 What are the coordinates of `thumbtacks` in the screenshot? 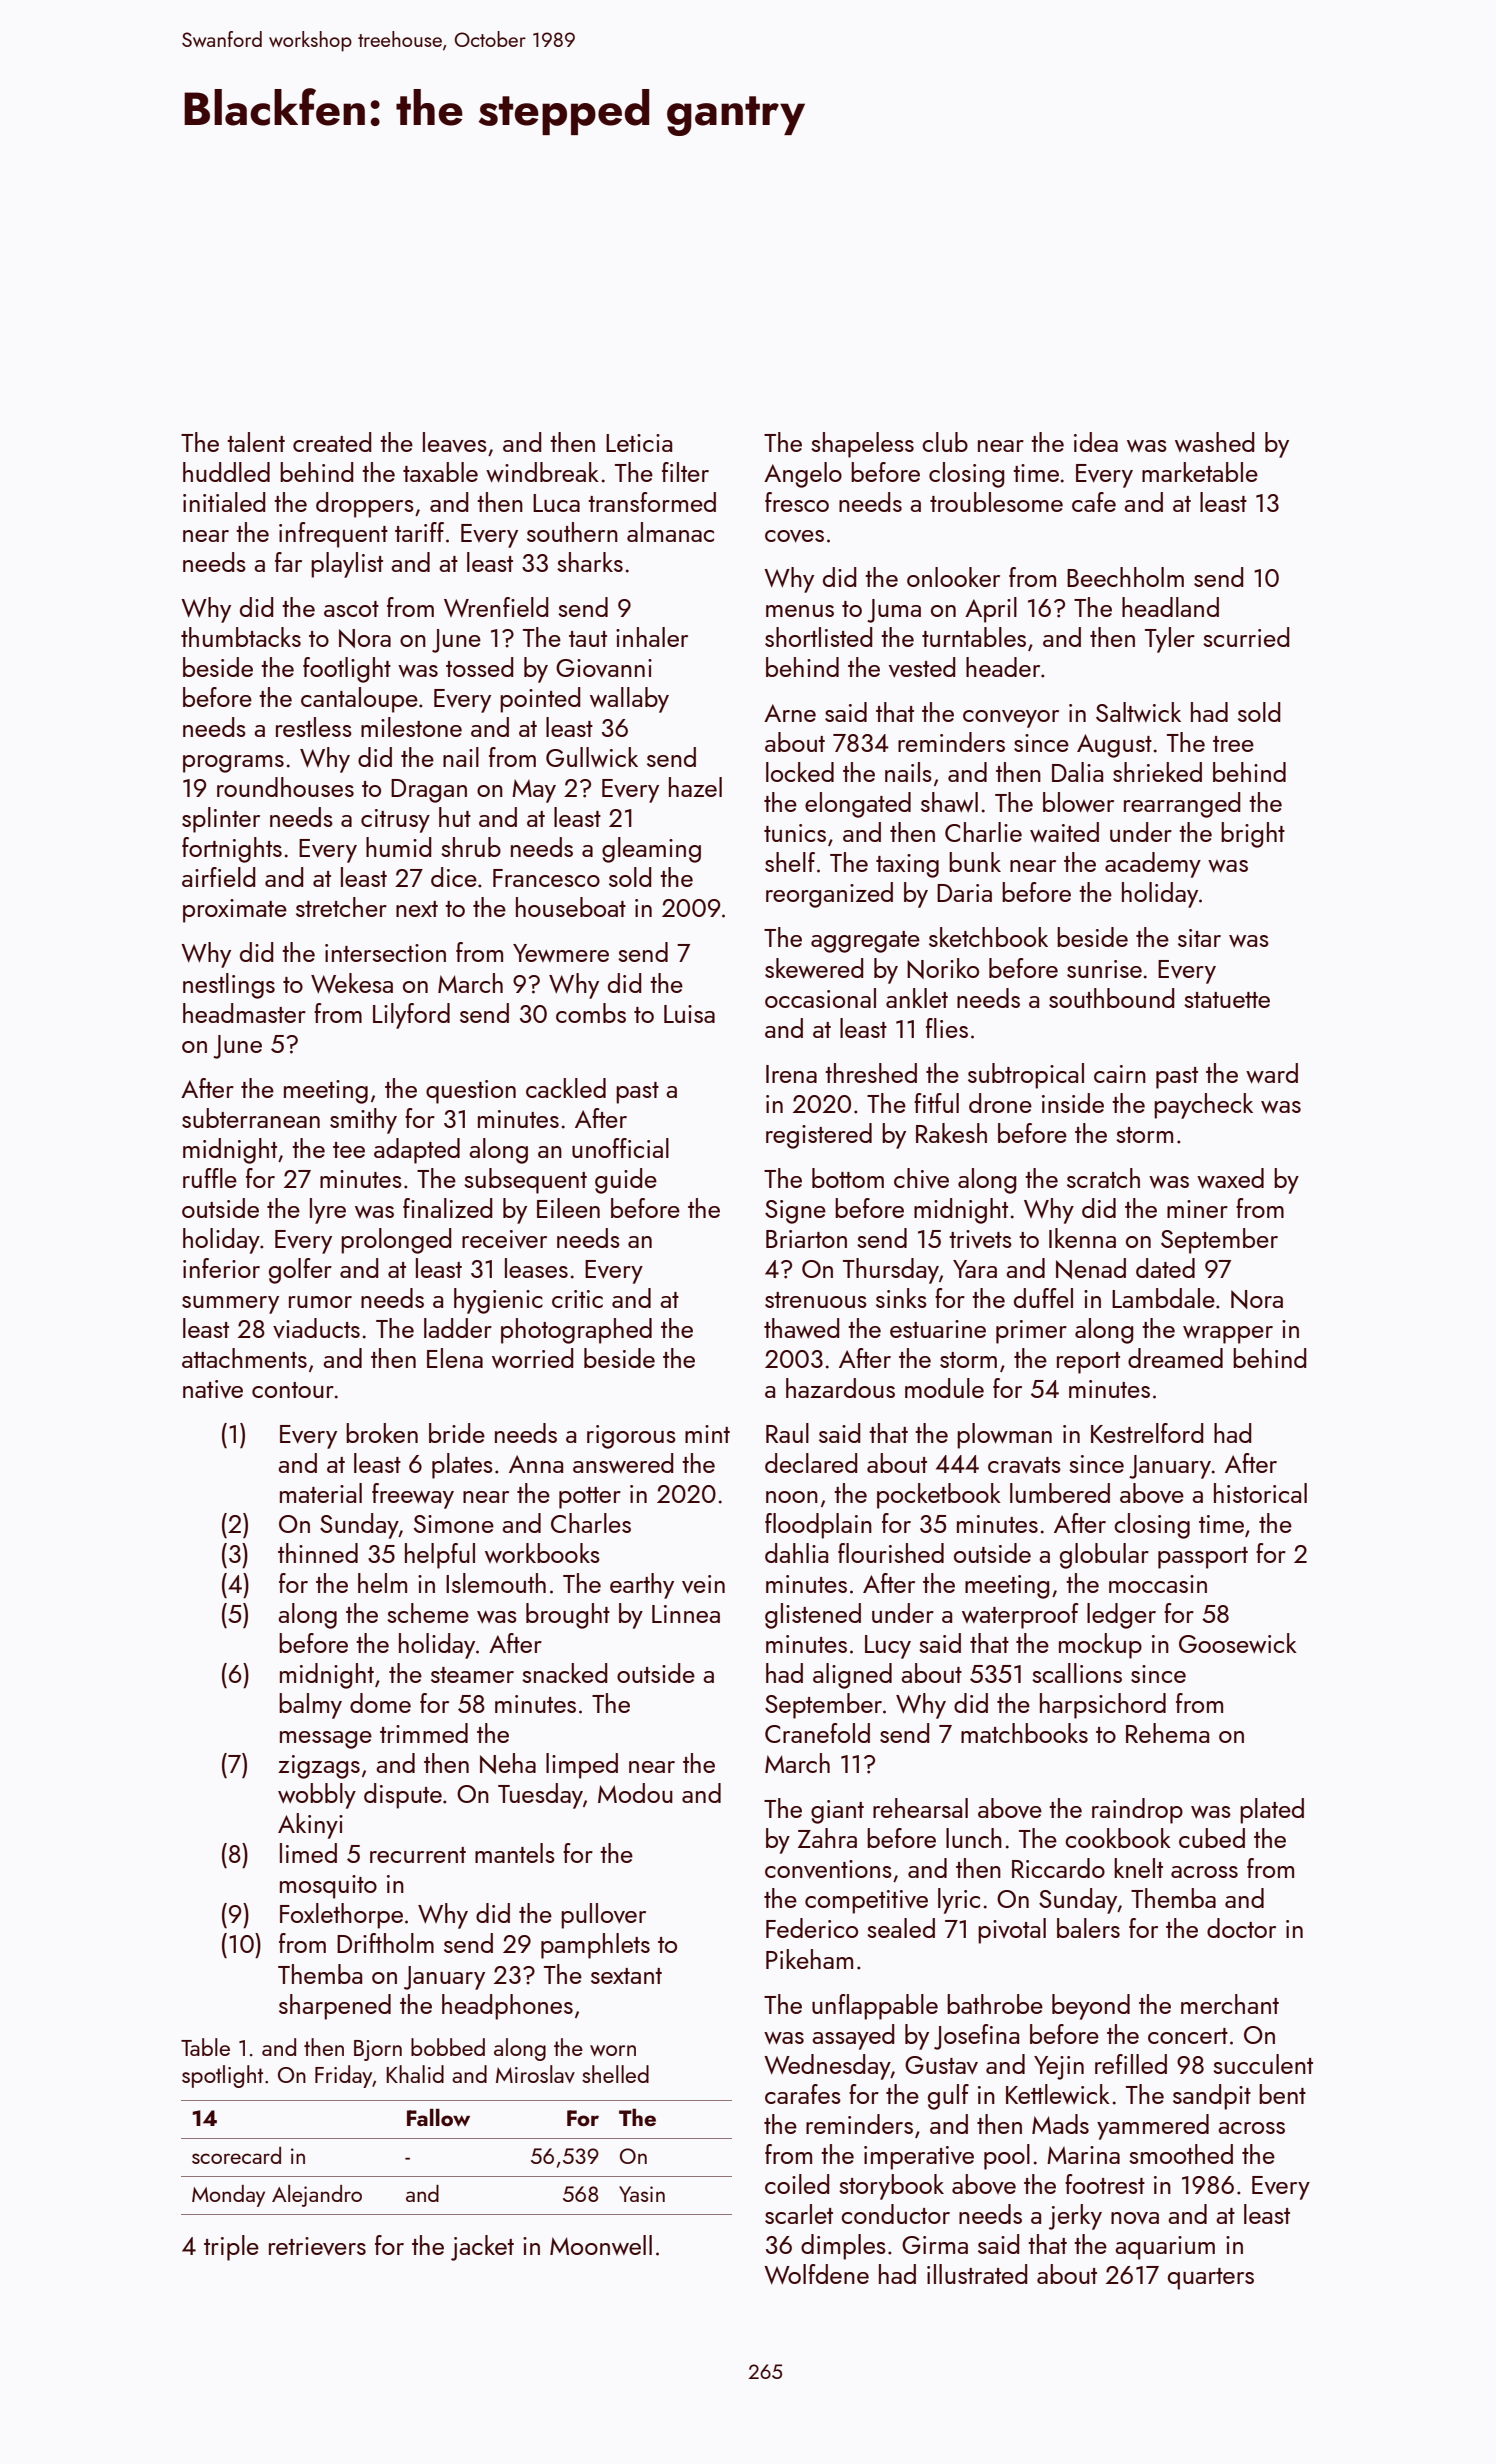 It's located at (241, 637).
